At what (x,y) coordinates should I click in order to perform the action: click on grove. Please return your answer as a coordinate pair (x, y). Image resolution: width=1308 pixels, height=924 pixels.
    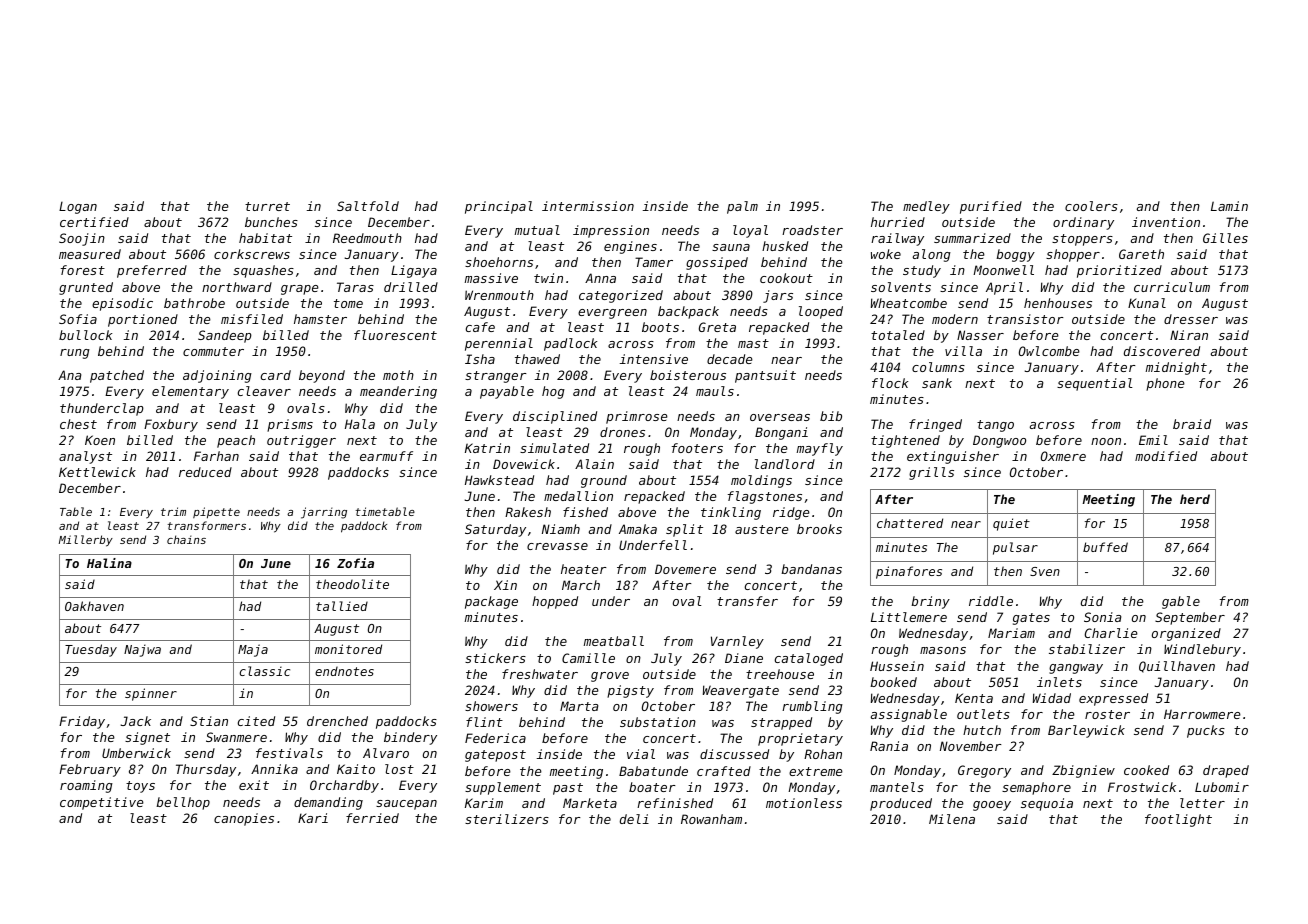
    Looking at the image, I should click on (610, 677).
